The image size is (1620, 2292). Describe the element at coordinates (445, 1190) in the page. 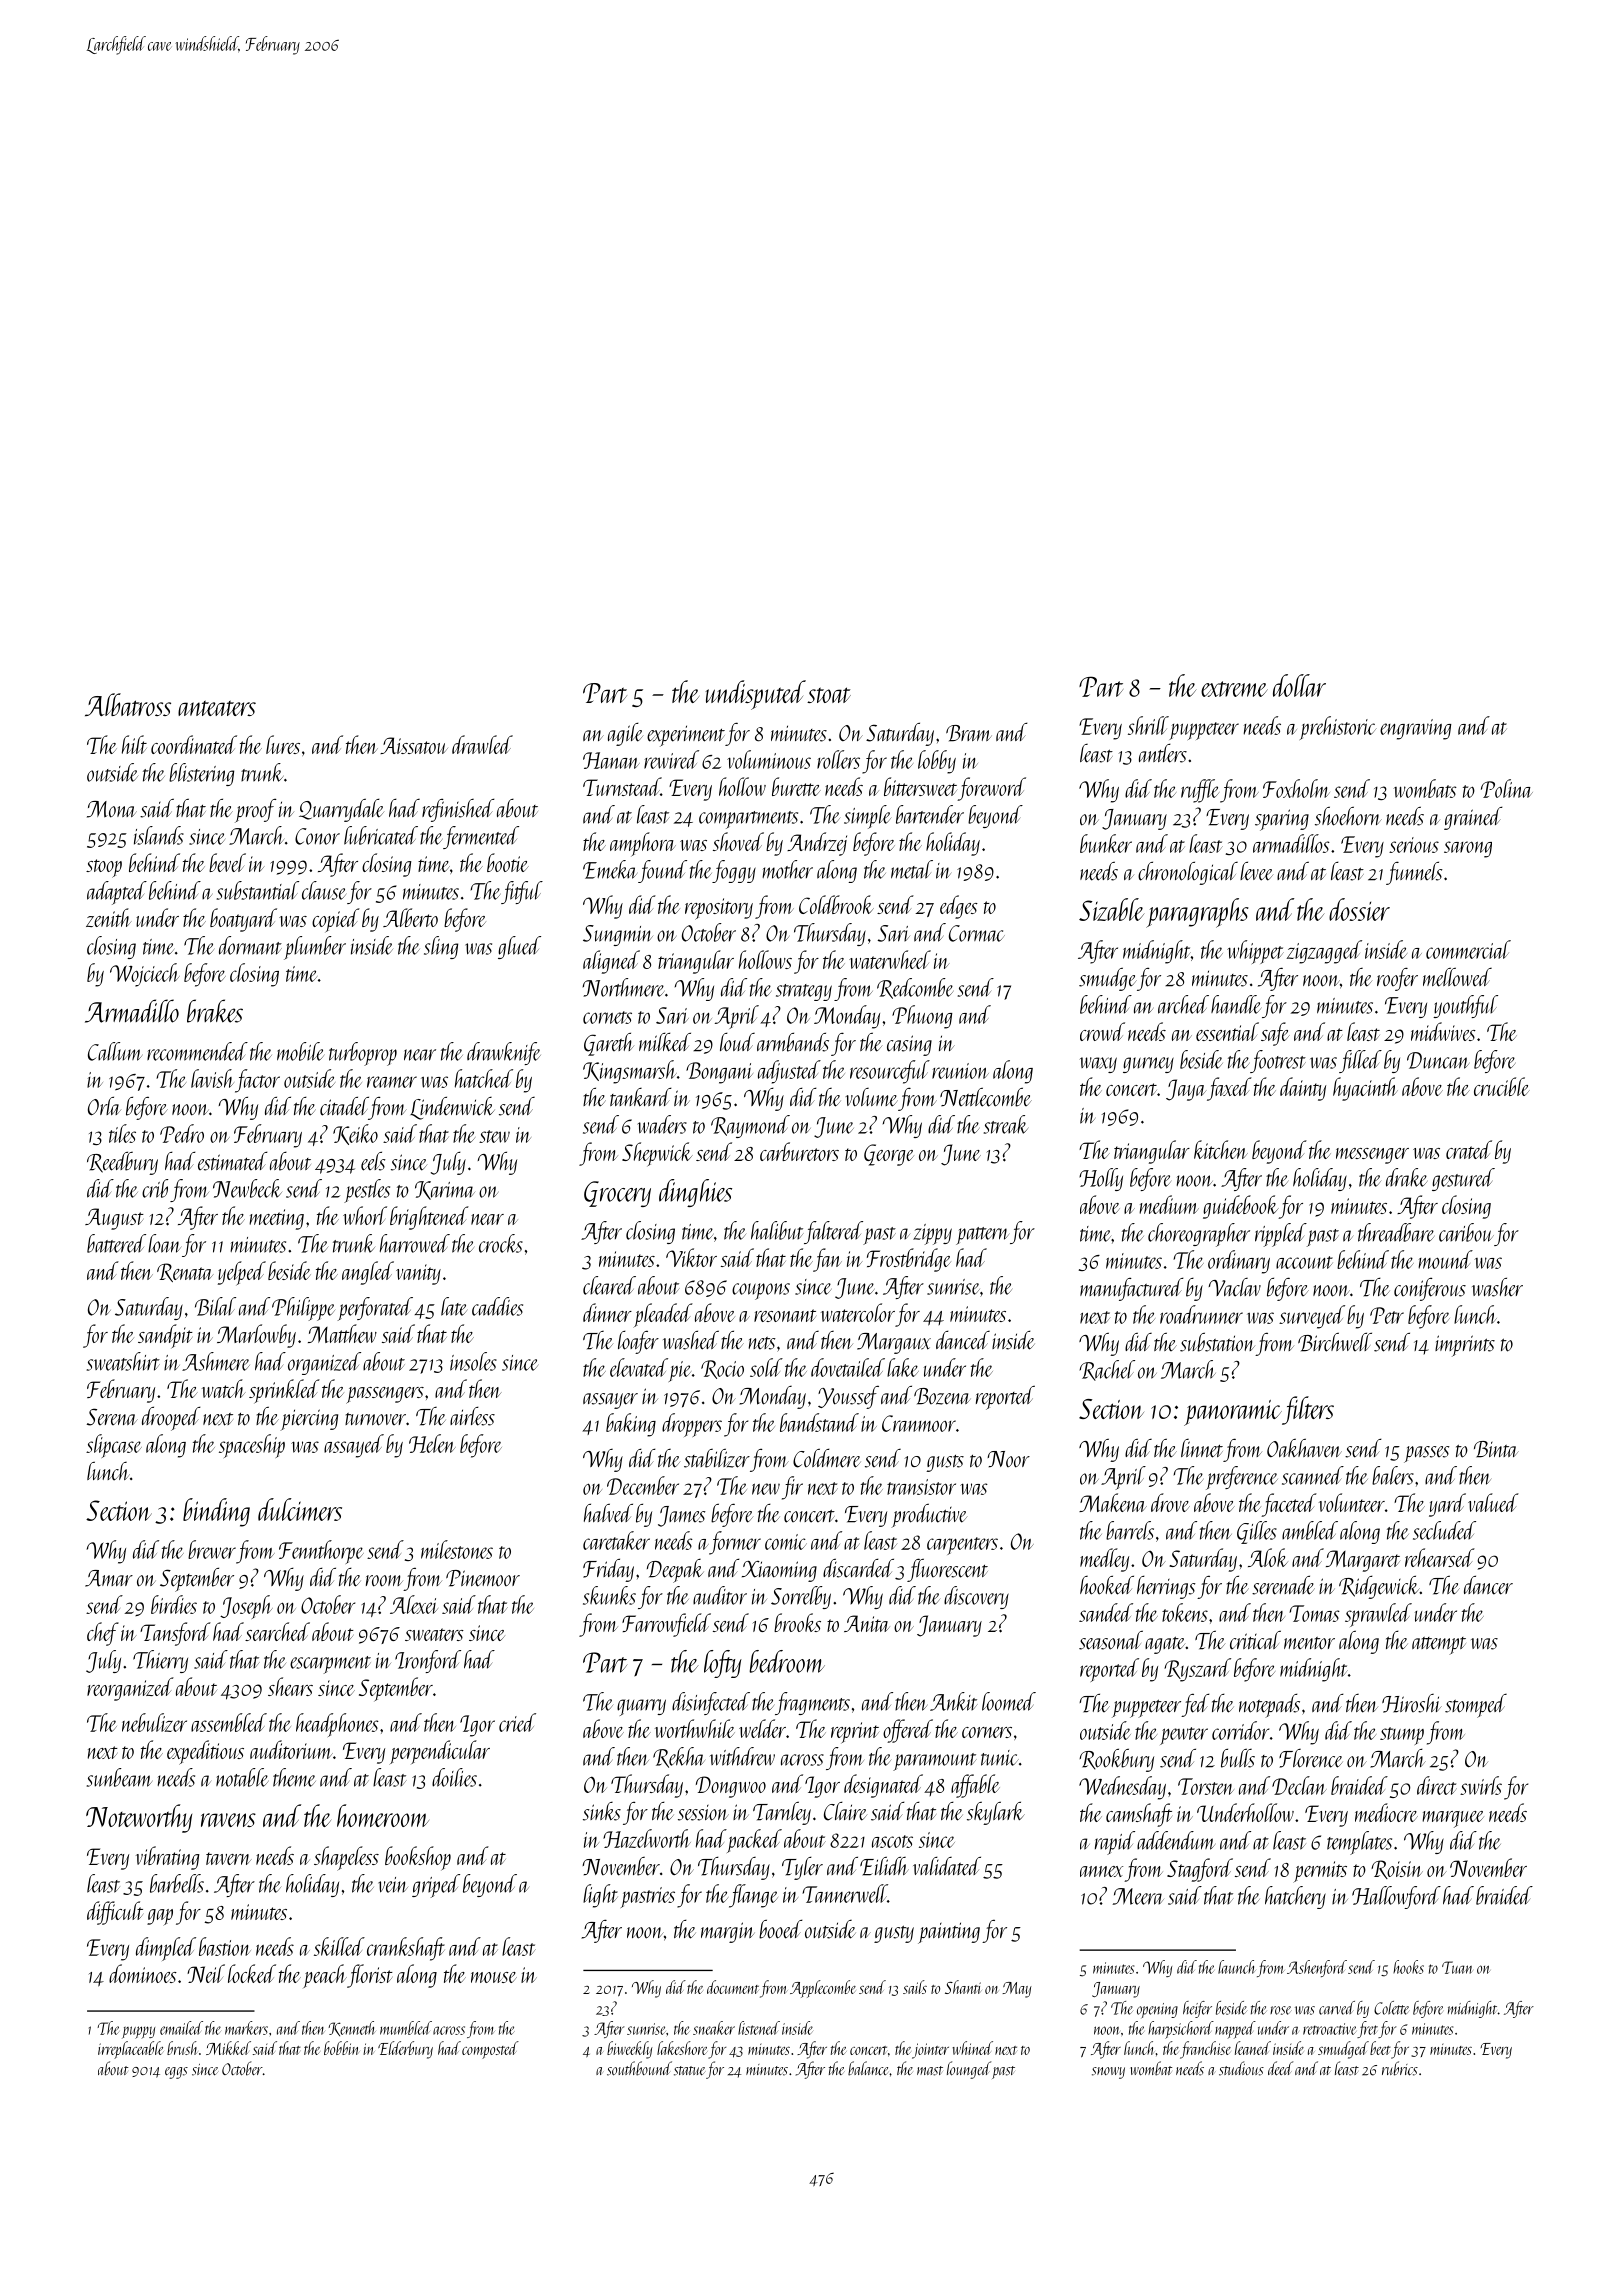

I see `Karima` at that location.
